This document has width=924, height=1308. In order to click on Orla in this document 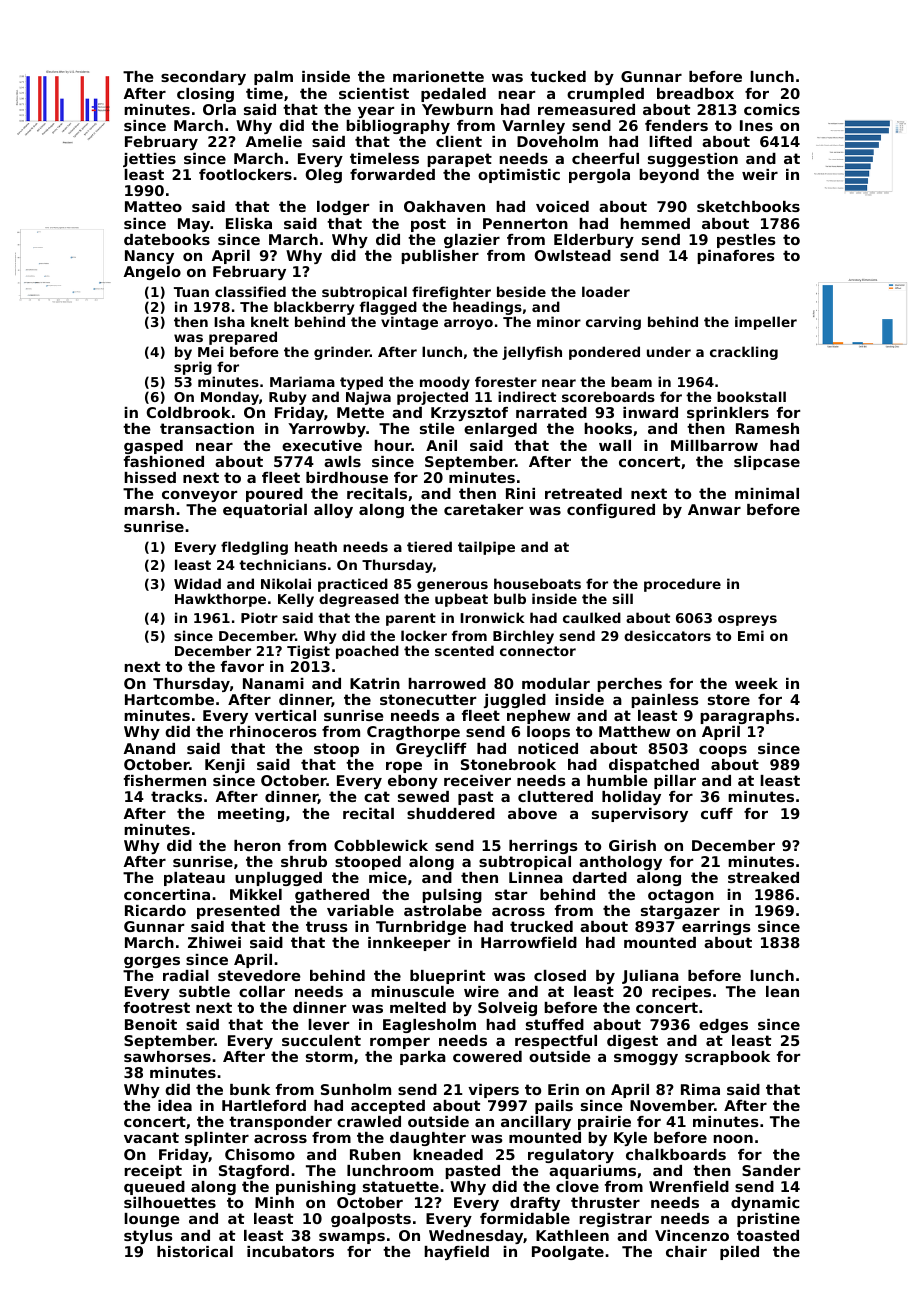, I will do `click(219, 109)`.
